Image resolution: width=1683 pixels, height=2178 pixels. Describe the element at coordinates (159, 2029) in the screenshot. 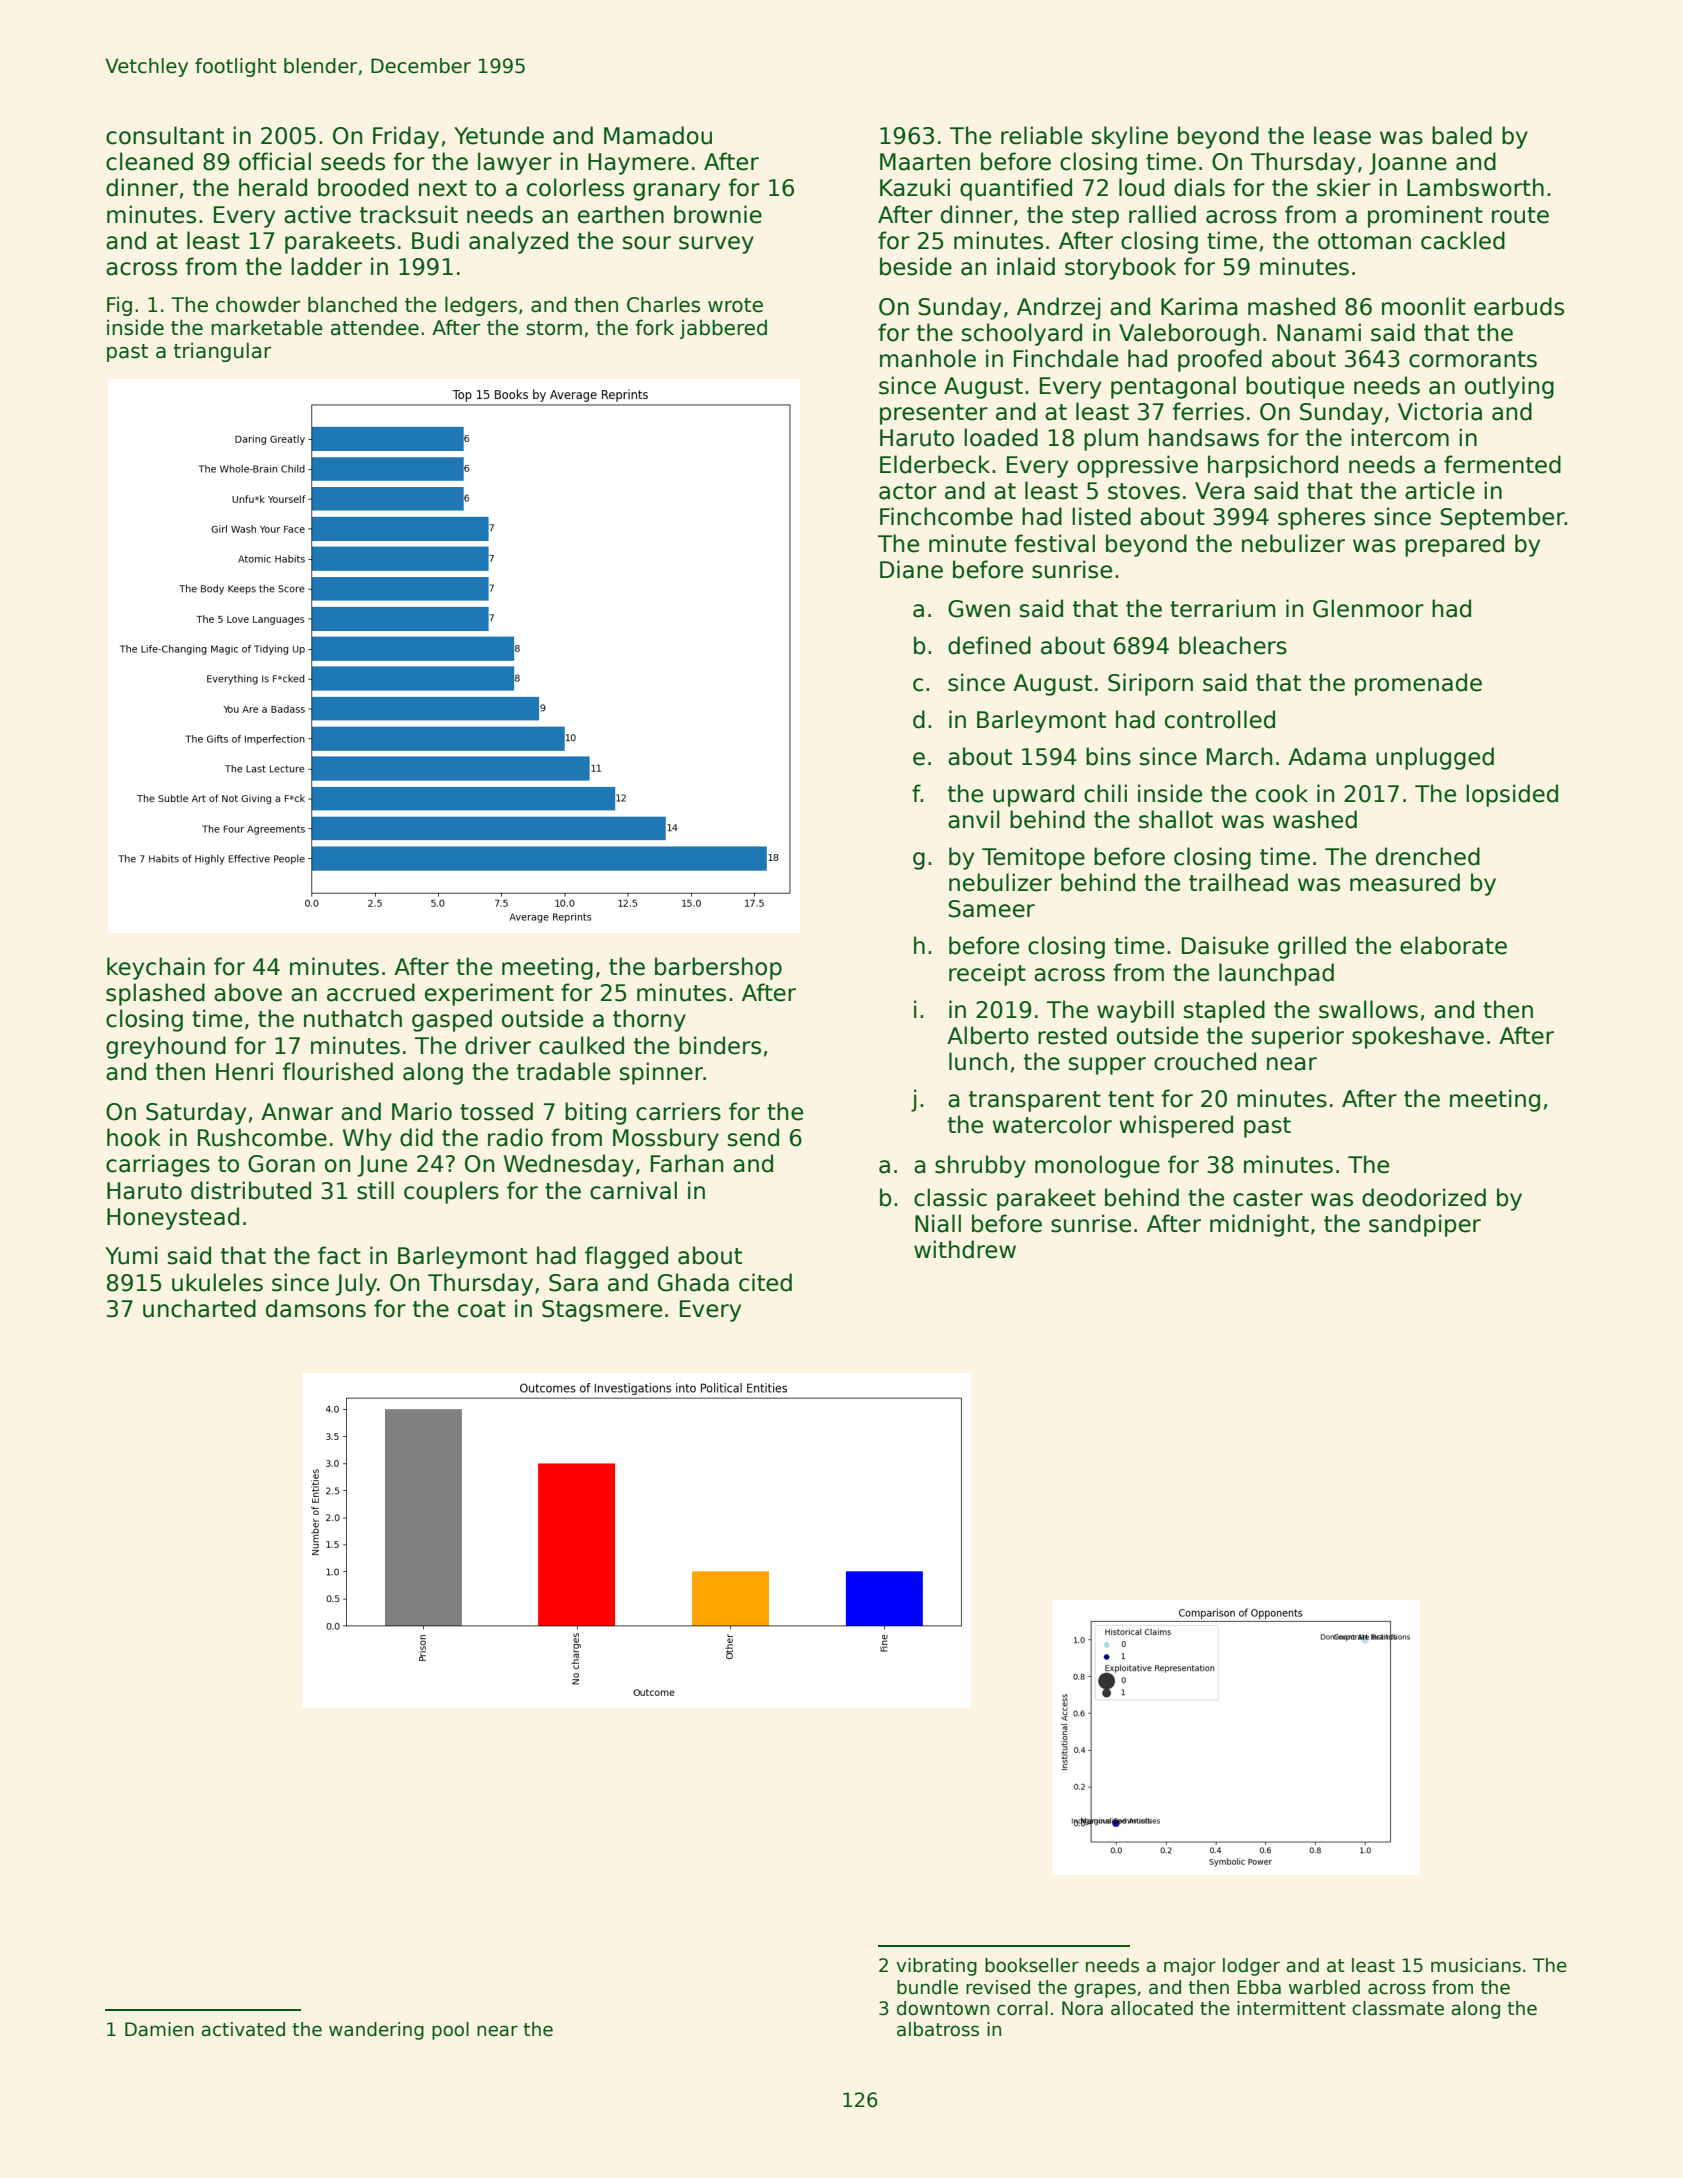

I see `Damien` at that location.
